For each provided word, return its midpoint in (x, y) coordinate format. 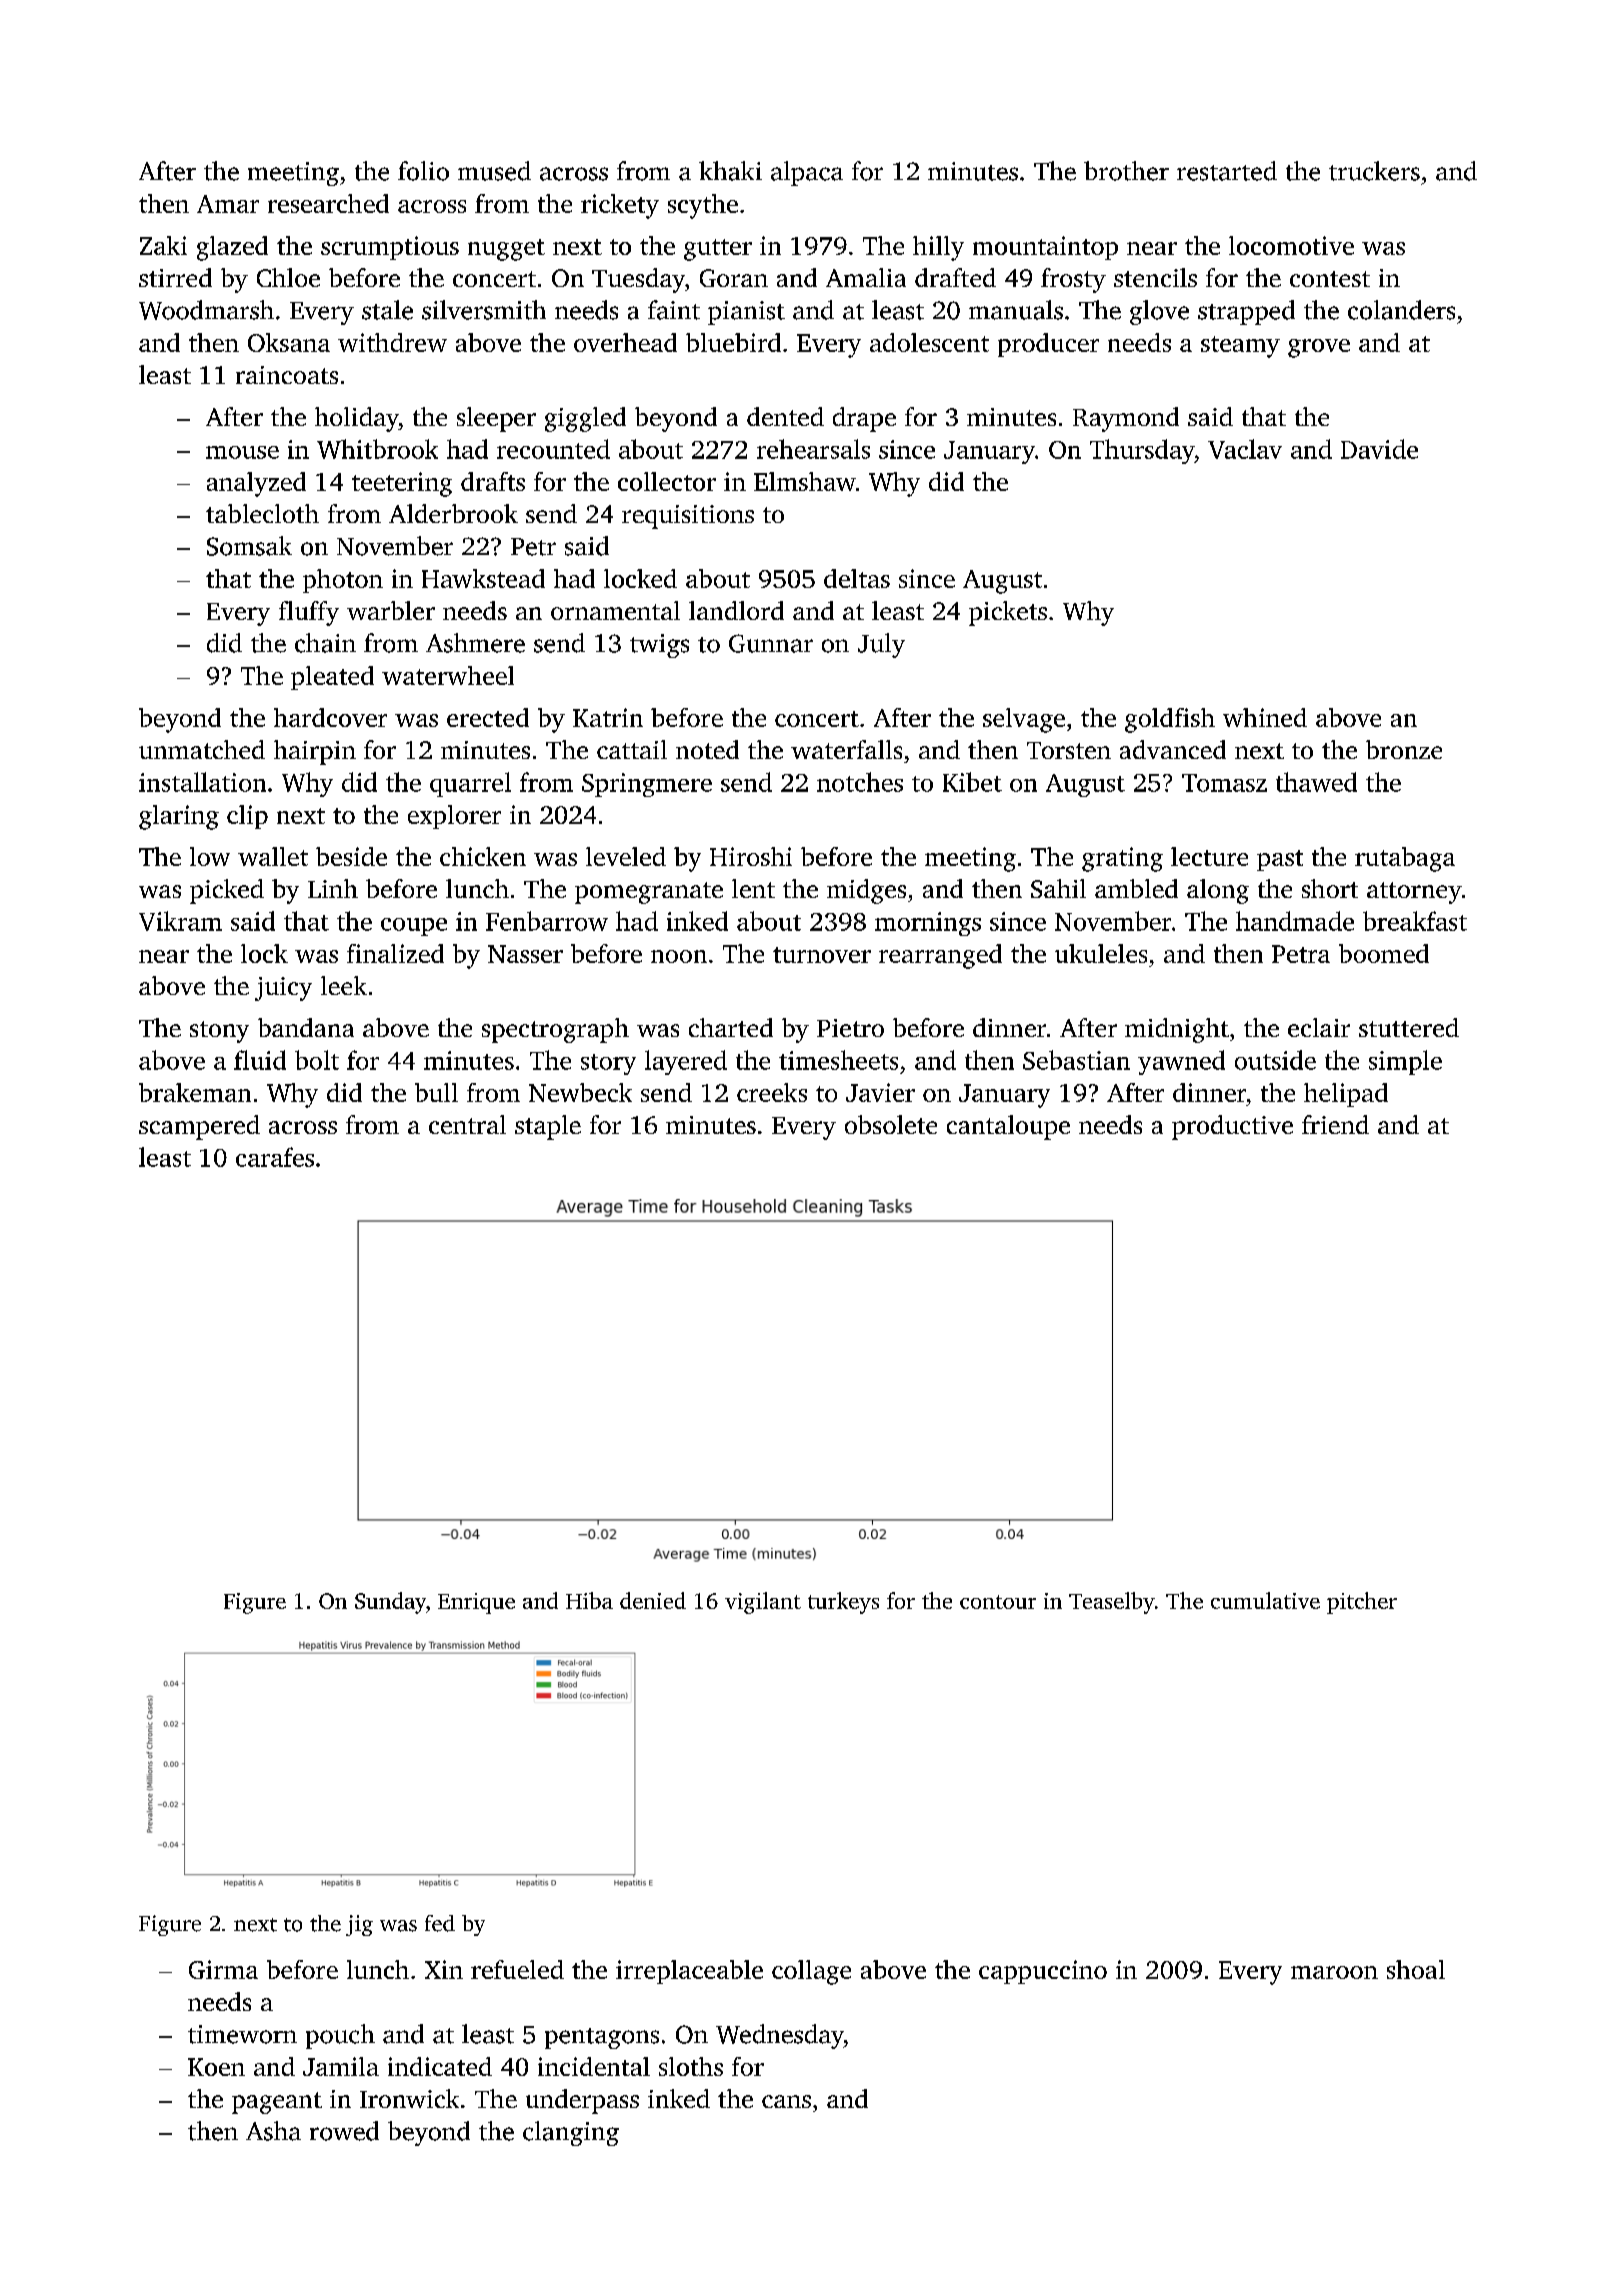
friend (1335, 1124)
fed (440, 1923)
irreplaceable (689, 1972)
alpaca (807, 173)
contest (1330, 279)
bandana (306, 1027)
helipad (1346, 1095)
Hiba (589, 1600)
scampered (199, 1127)
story (608, 1064)
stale (387, 310)
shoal (1416, 1969)
